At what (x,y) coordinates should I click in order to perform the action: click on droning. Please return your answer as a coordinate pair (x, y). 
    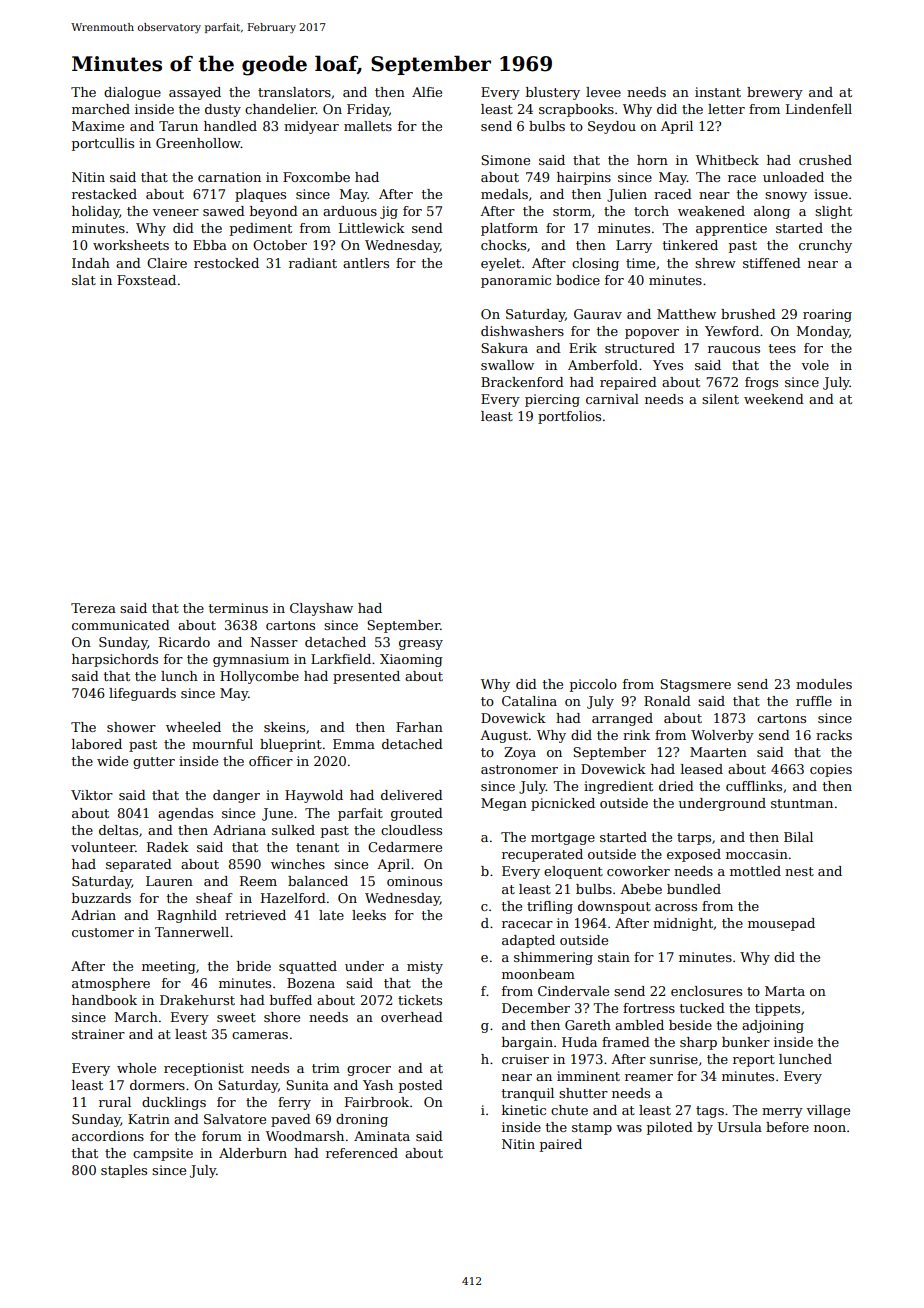
    Looking at the image, I should click on (362, 1120).
